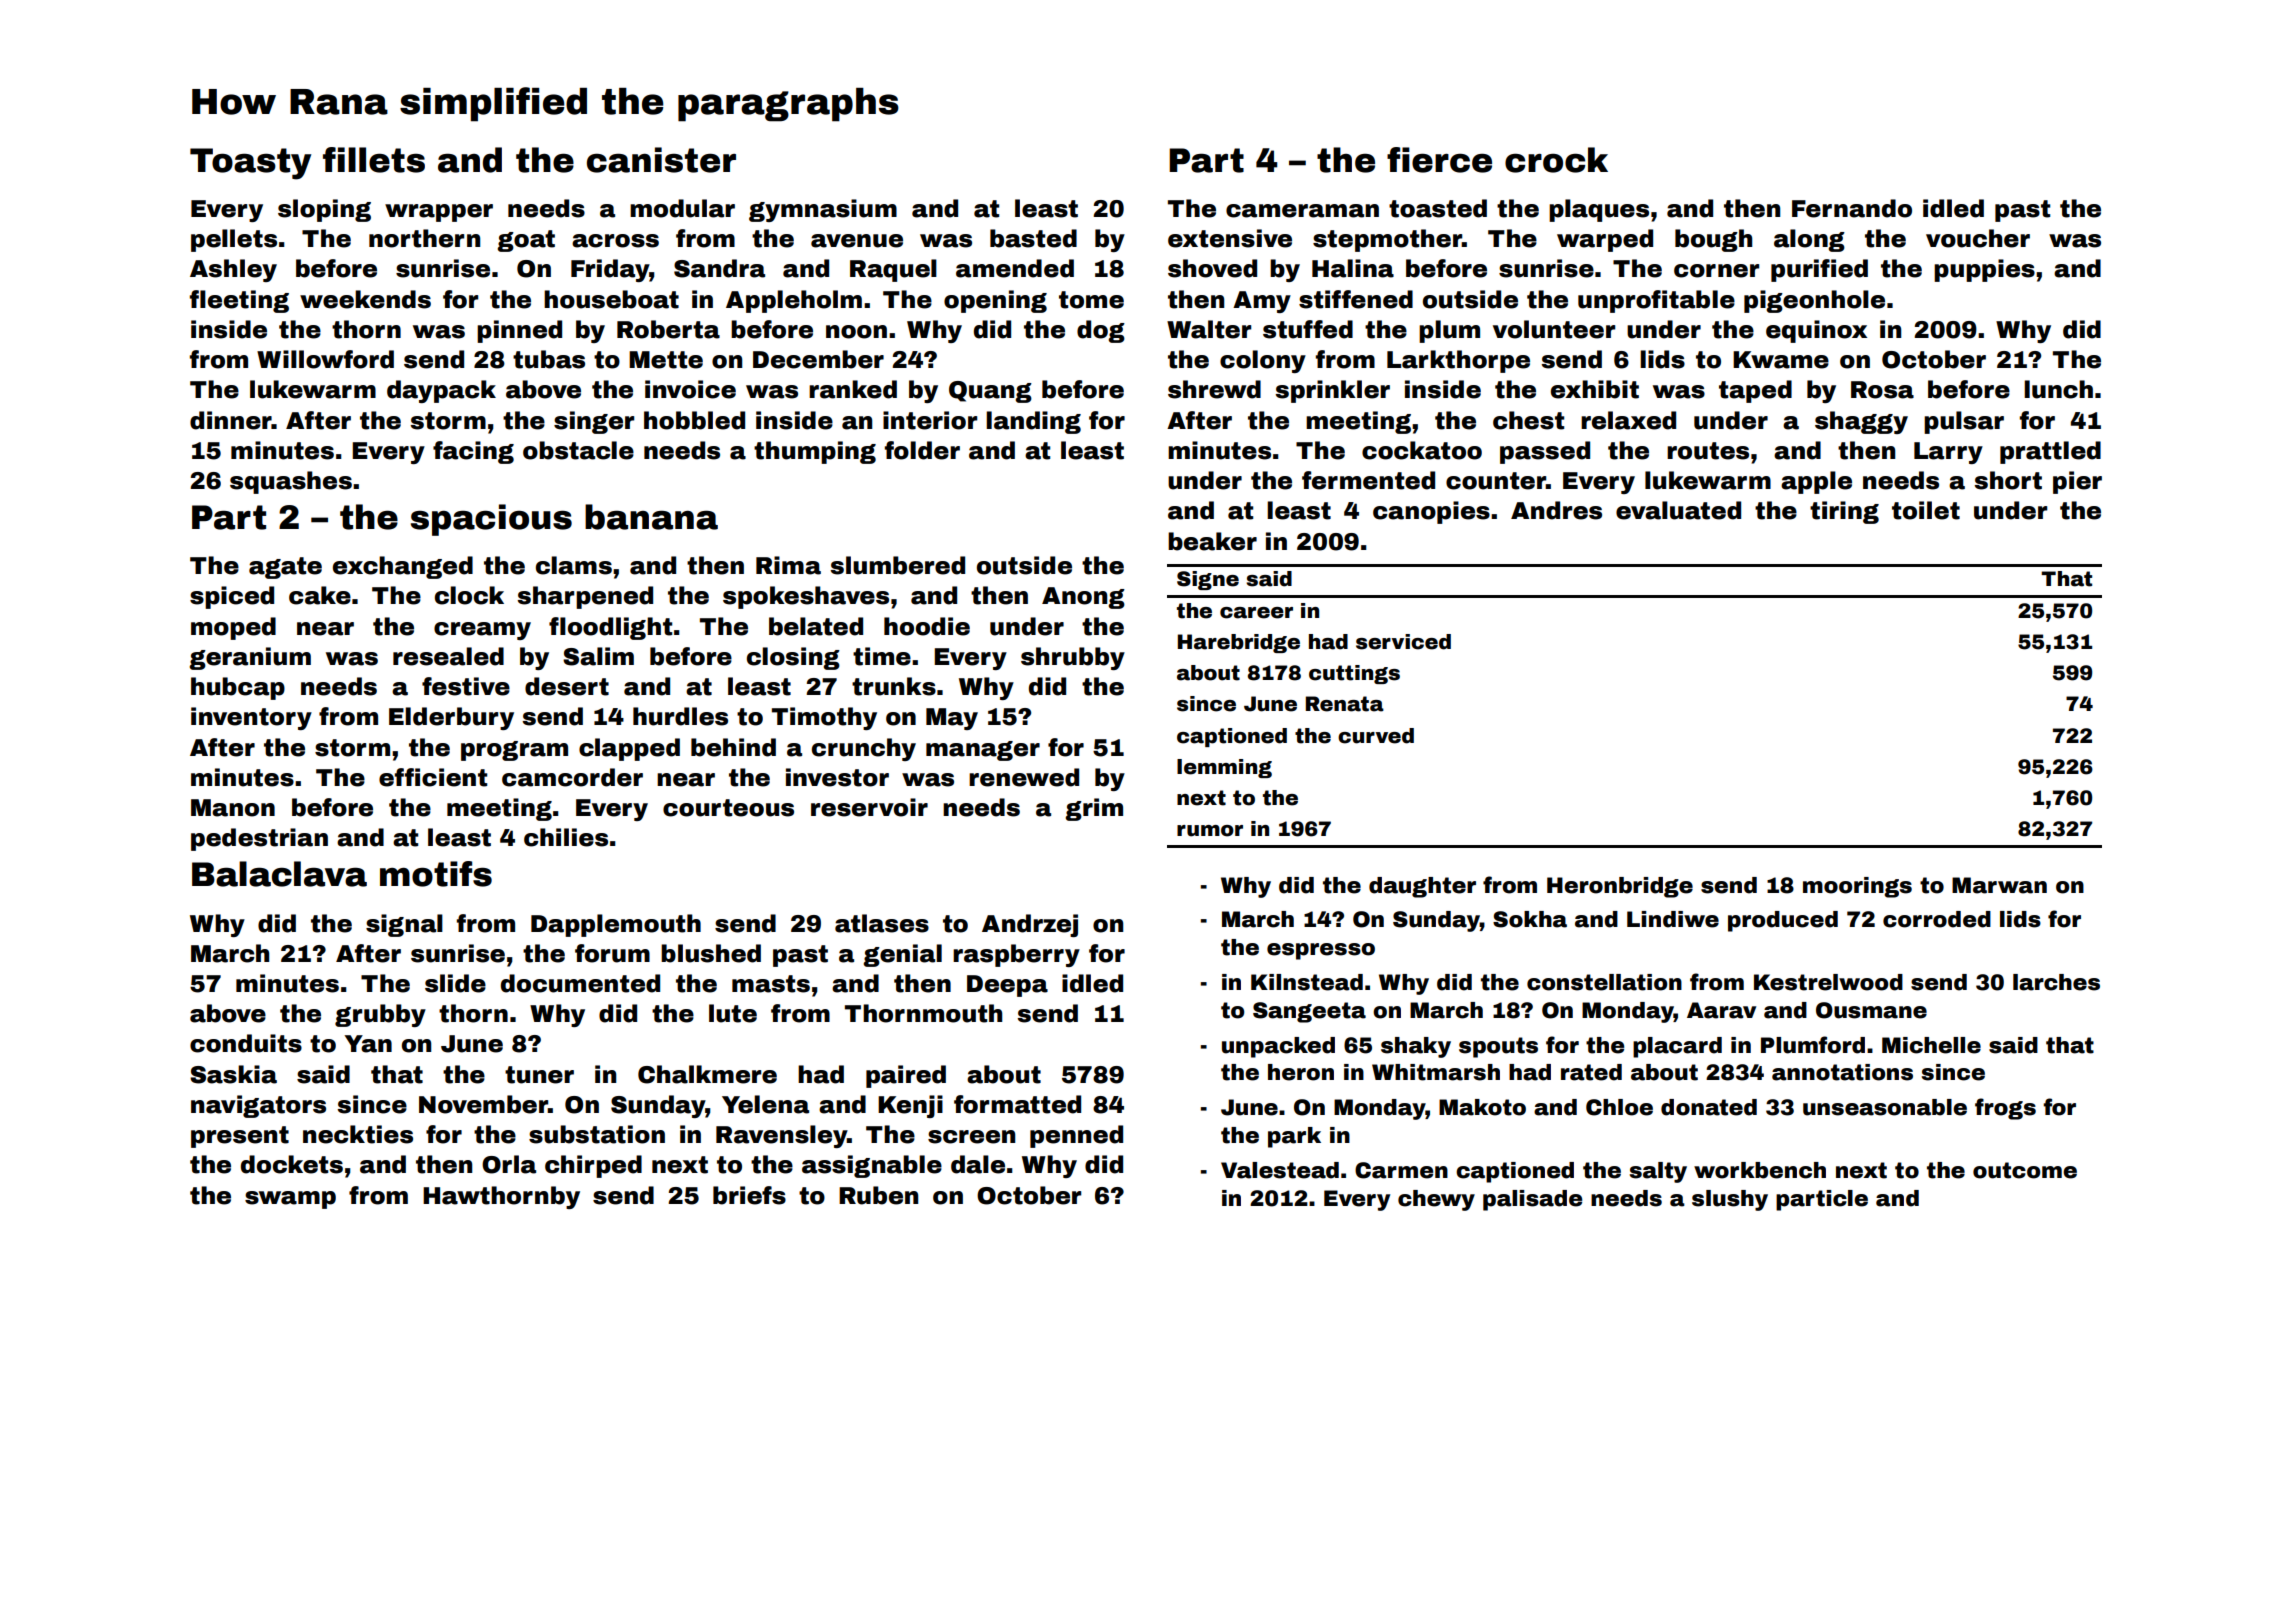  Describe the element at coordinates (424, 238) in the document. I see `northern` at that location.
